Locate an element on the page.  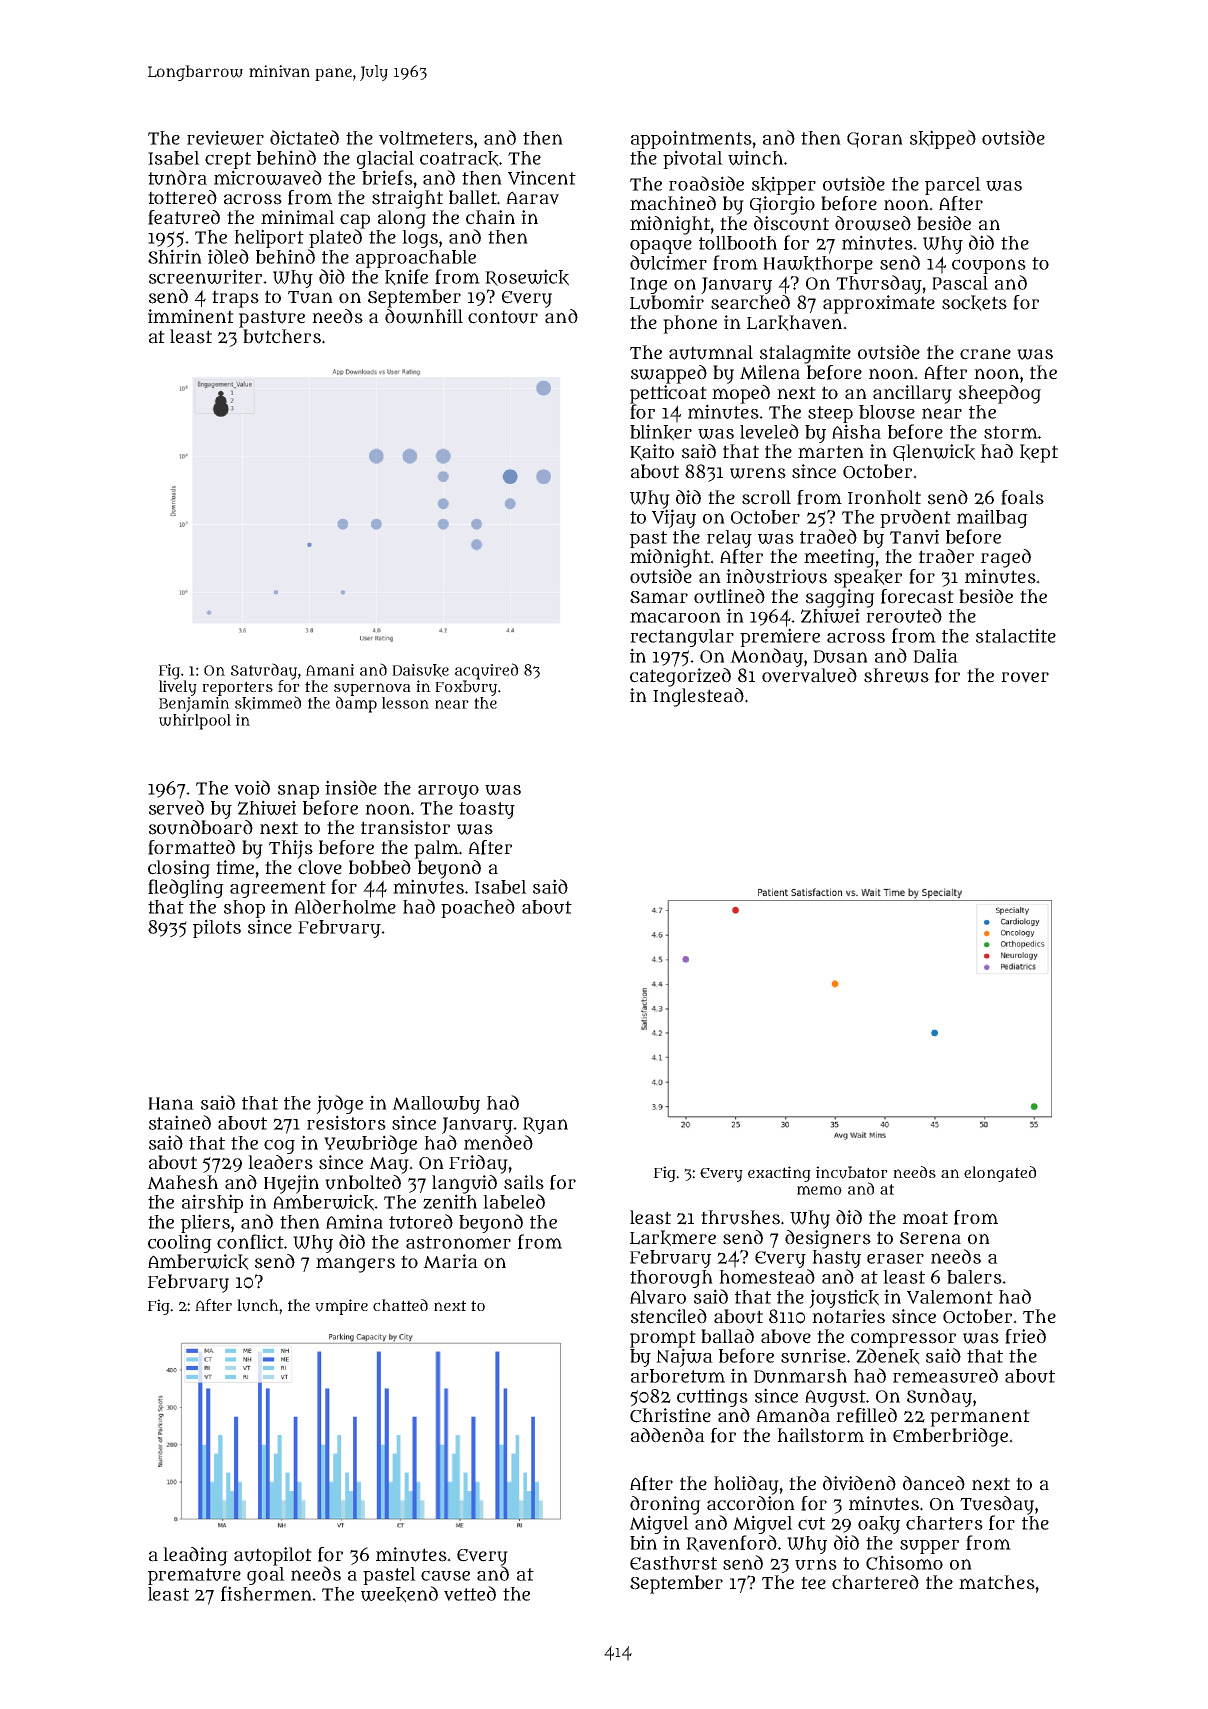
void is located at coordinates (252, 787).
